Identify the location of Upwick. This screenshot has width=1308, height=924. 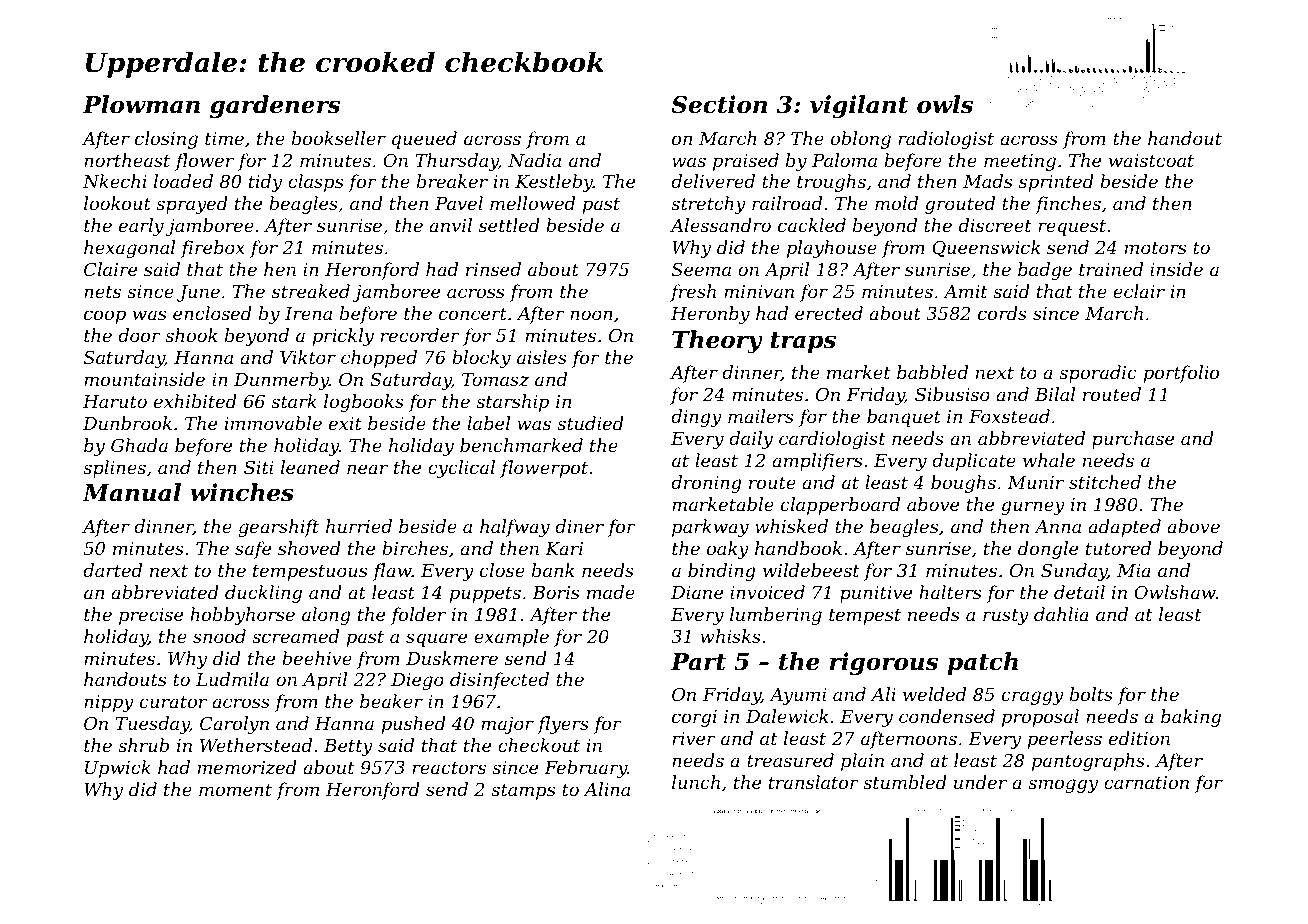
(118, 769).
